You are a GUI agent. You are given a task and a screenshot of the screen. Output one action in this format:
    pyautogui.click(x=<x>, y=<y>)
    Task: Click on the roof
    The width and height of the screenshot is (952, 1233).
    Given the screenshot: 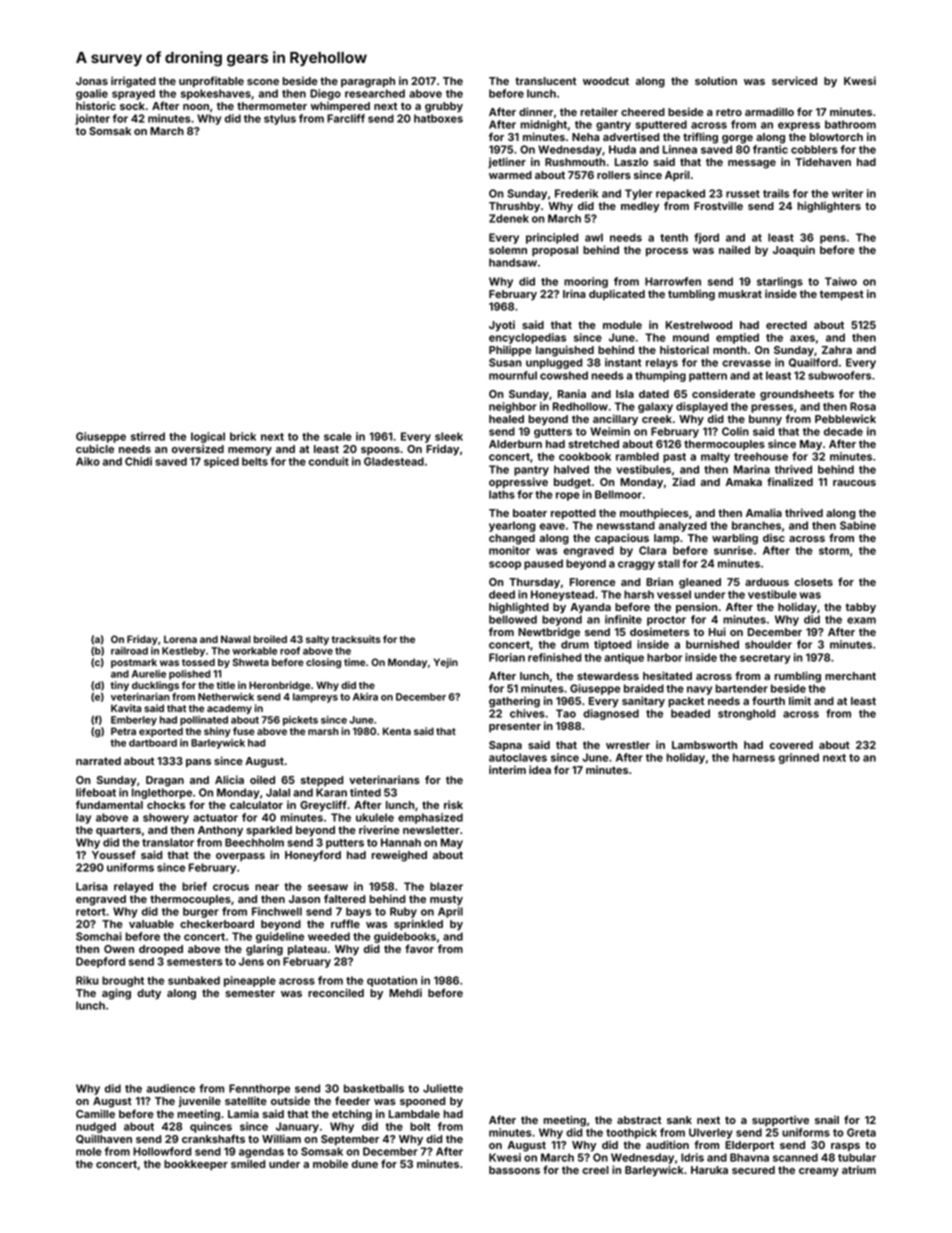 What is the action you would take?
    pyautogui.click(x=290, y=651)
